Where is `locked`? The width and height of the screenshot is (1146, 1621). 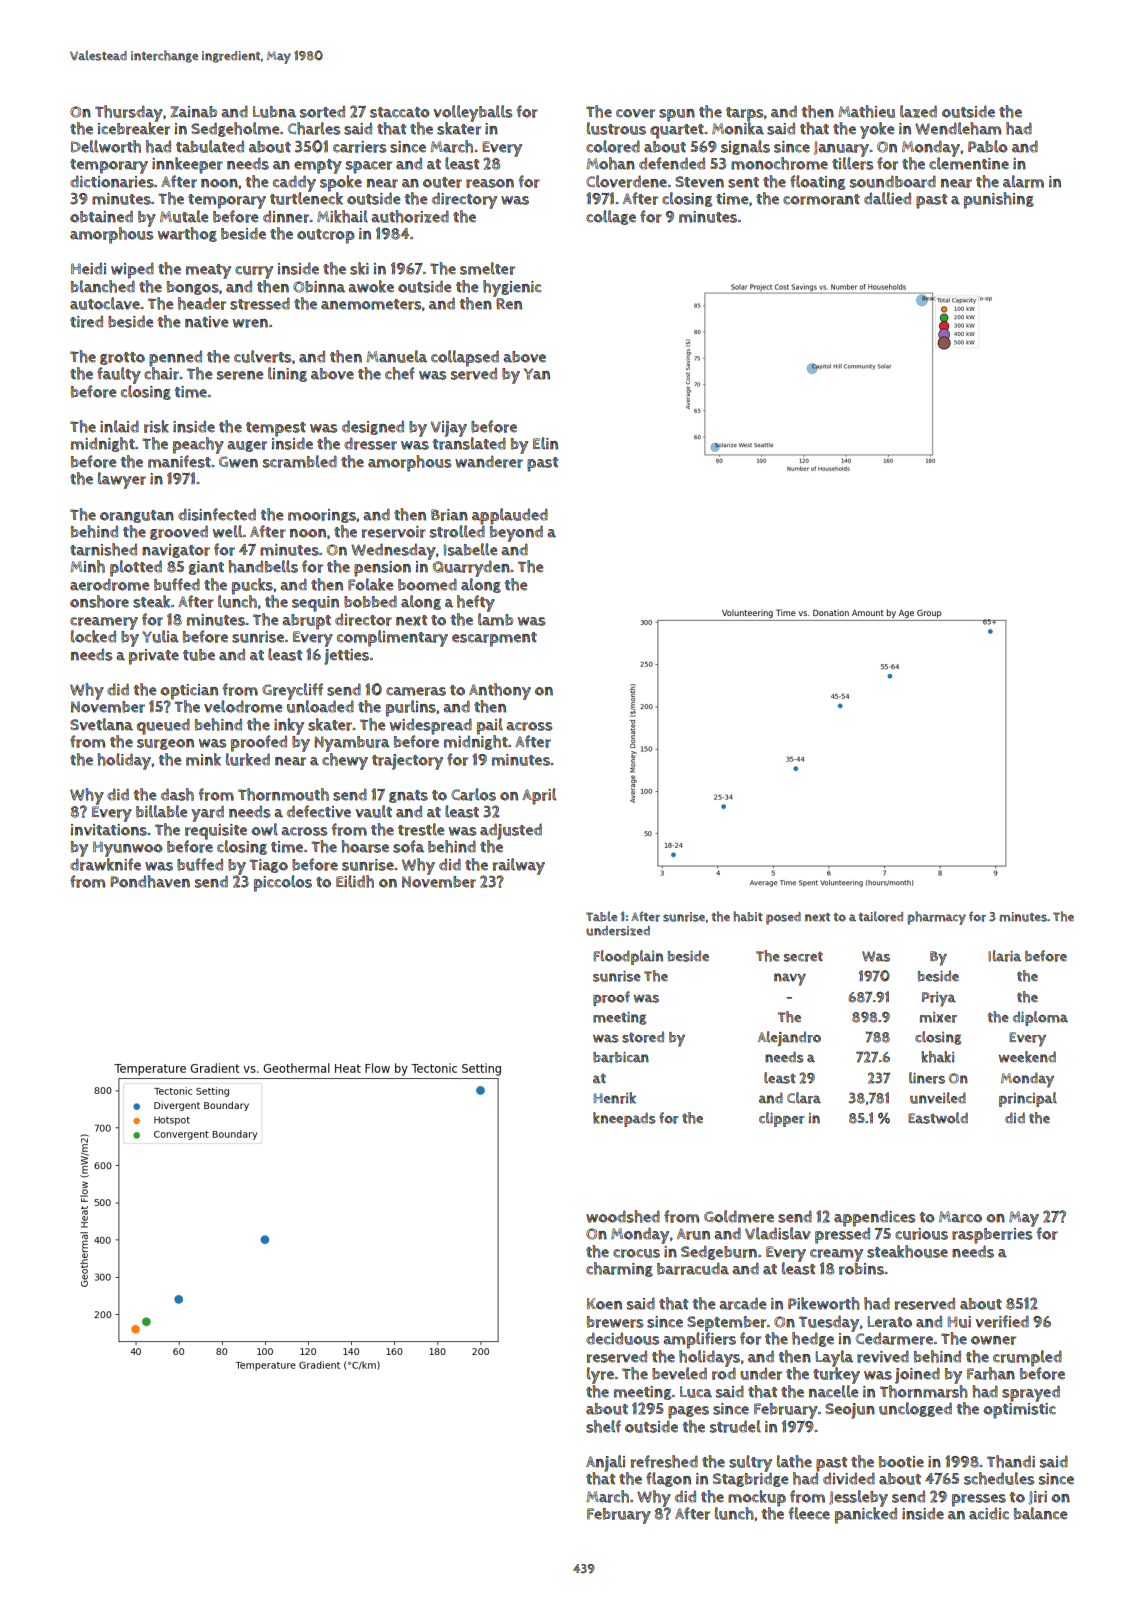 locked is located at coordinates (93, 636).
